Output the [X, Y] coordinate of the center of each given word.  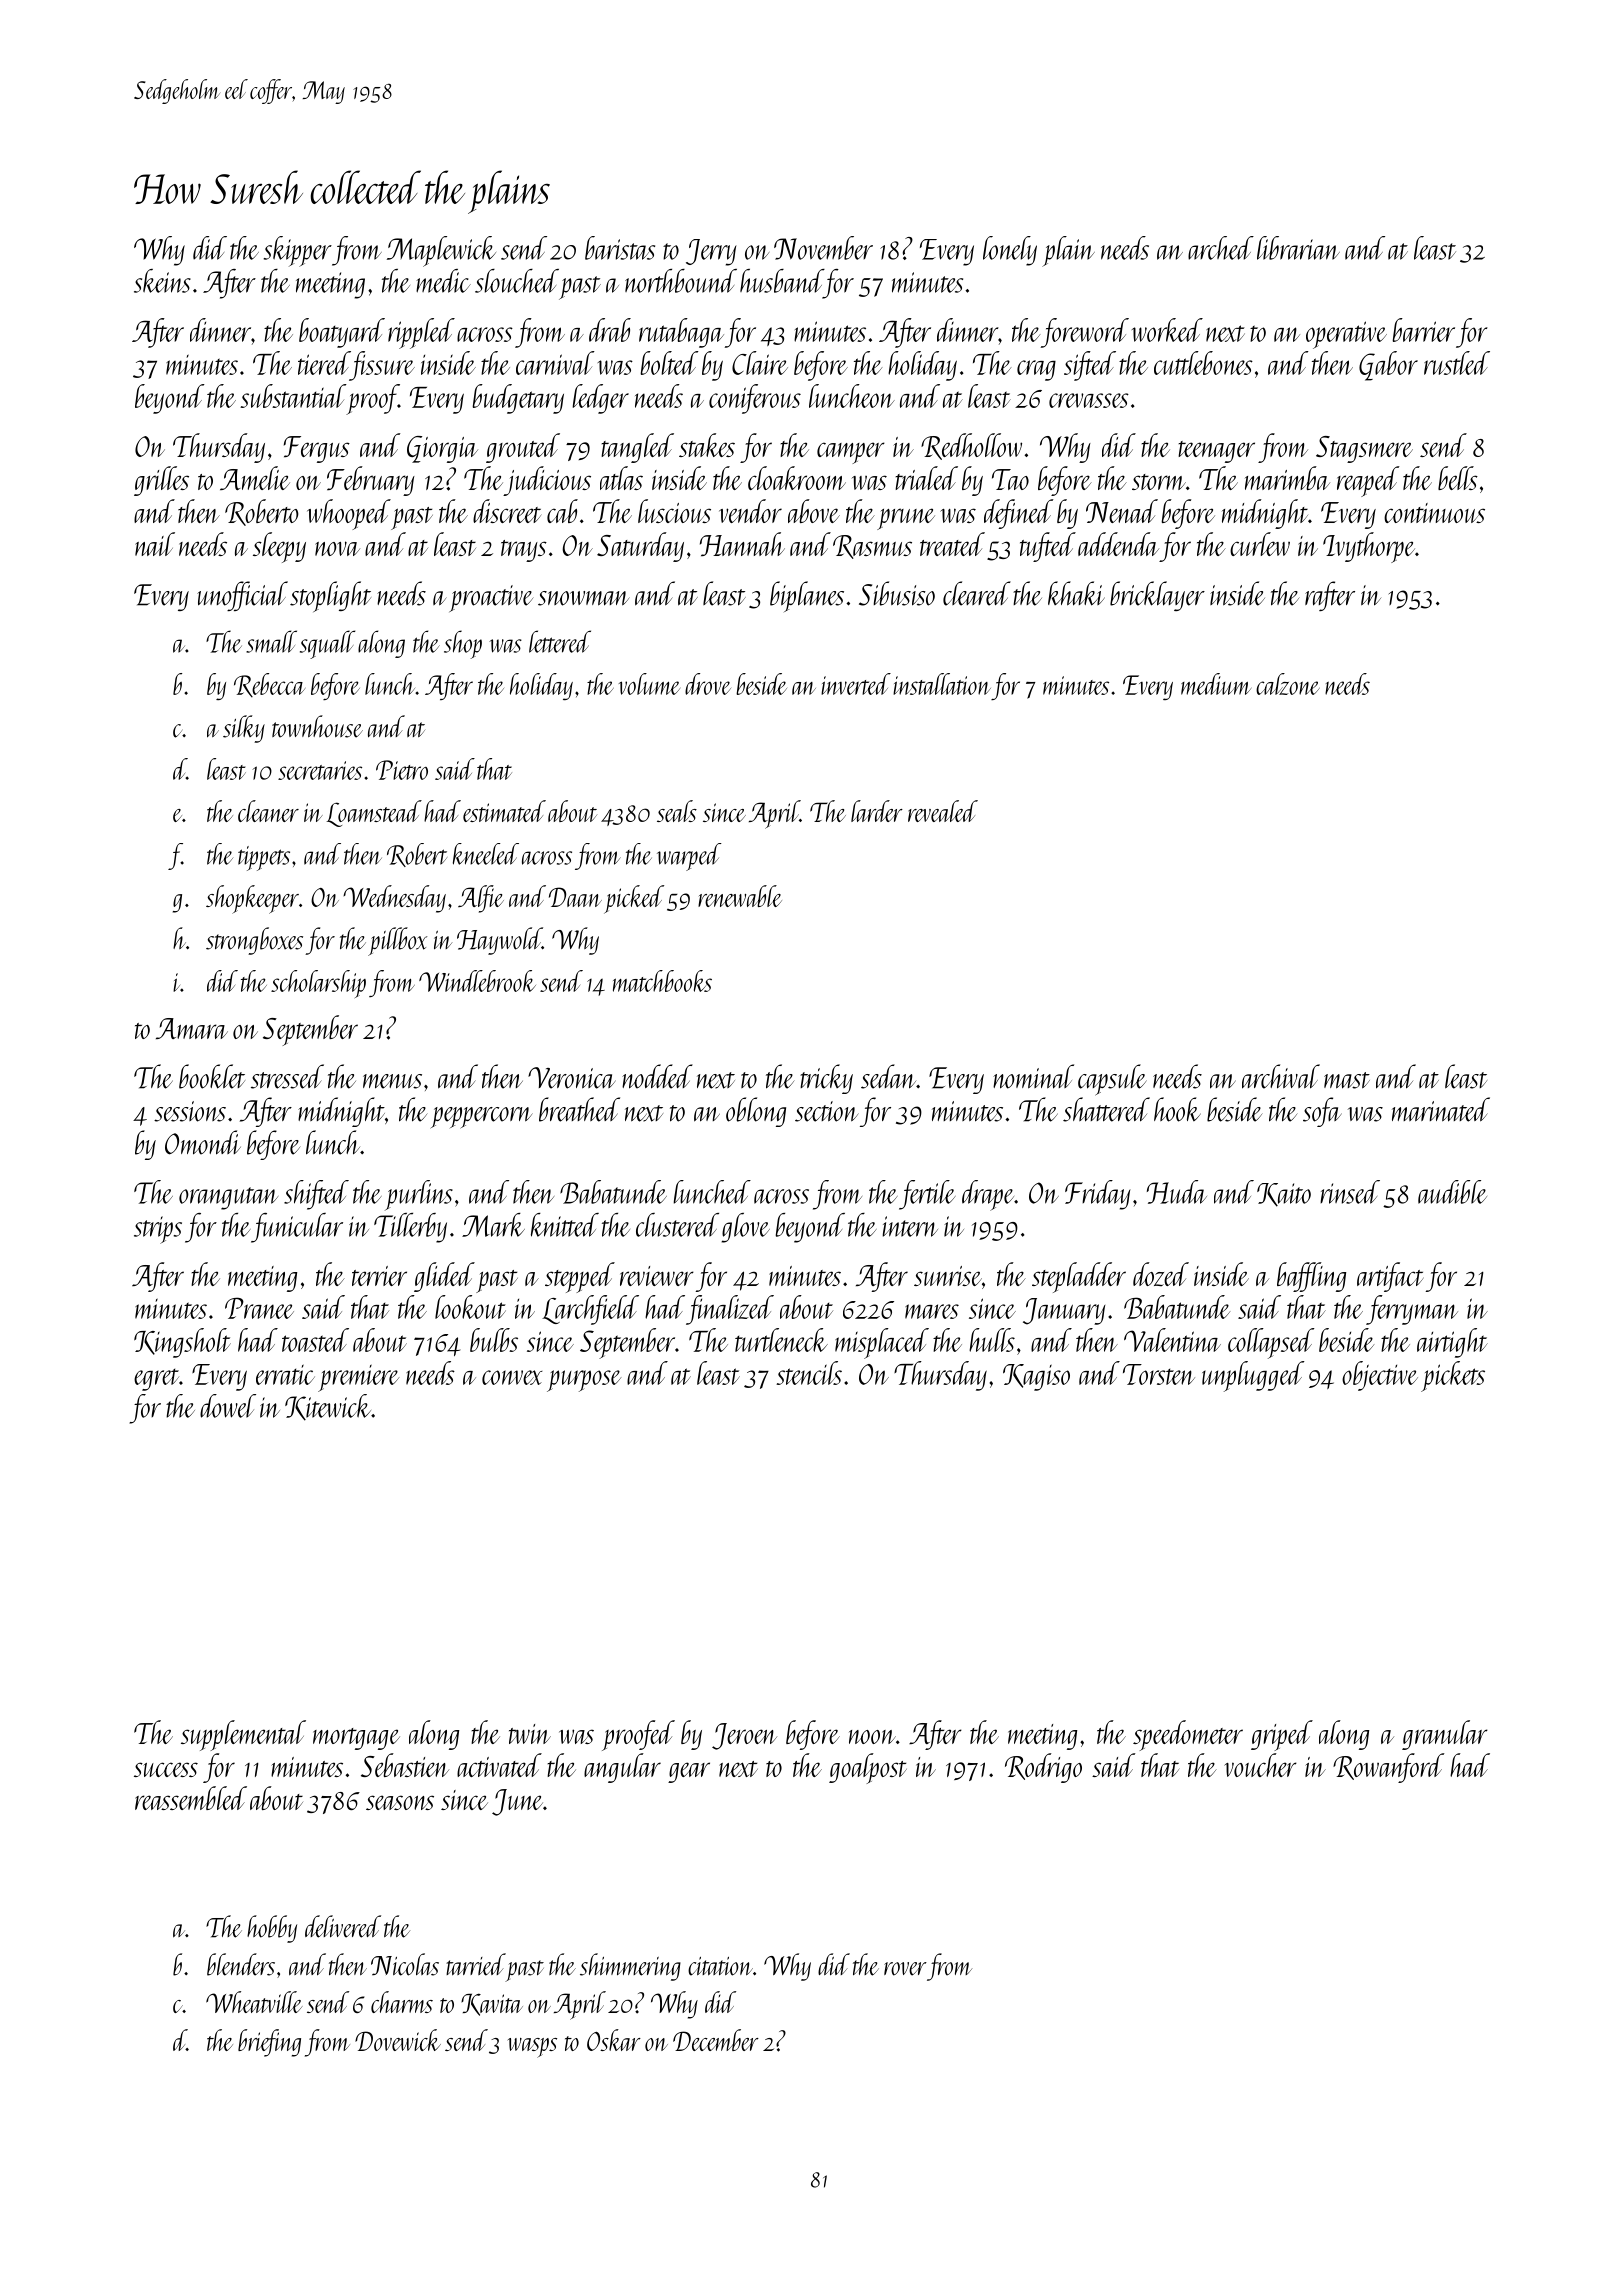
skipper [298, 251]
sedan [888, 1076]
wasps [532, 2048]
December [716, 2040]
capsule [1112, 1080]
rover [905, 1969]
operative [1346, 335]
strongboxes [254, 941]
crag [1036, 370]
